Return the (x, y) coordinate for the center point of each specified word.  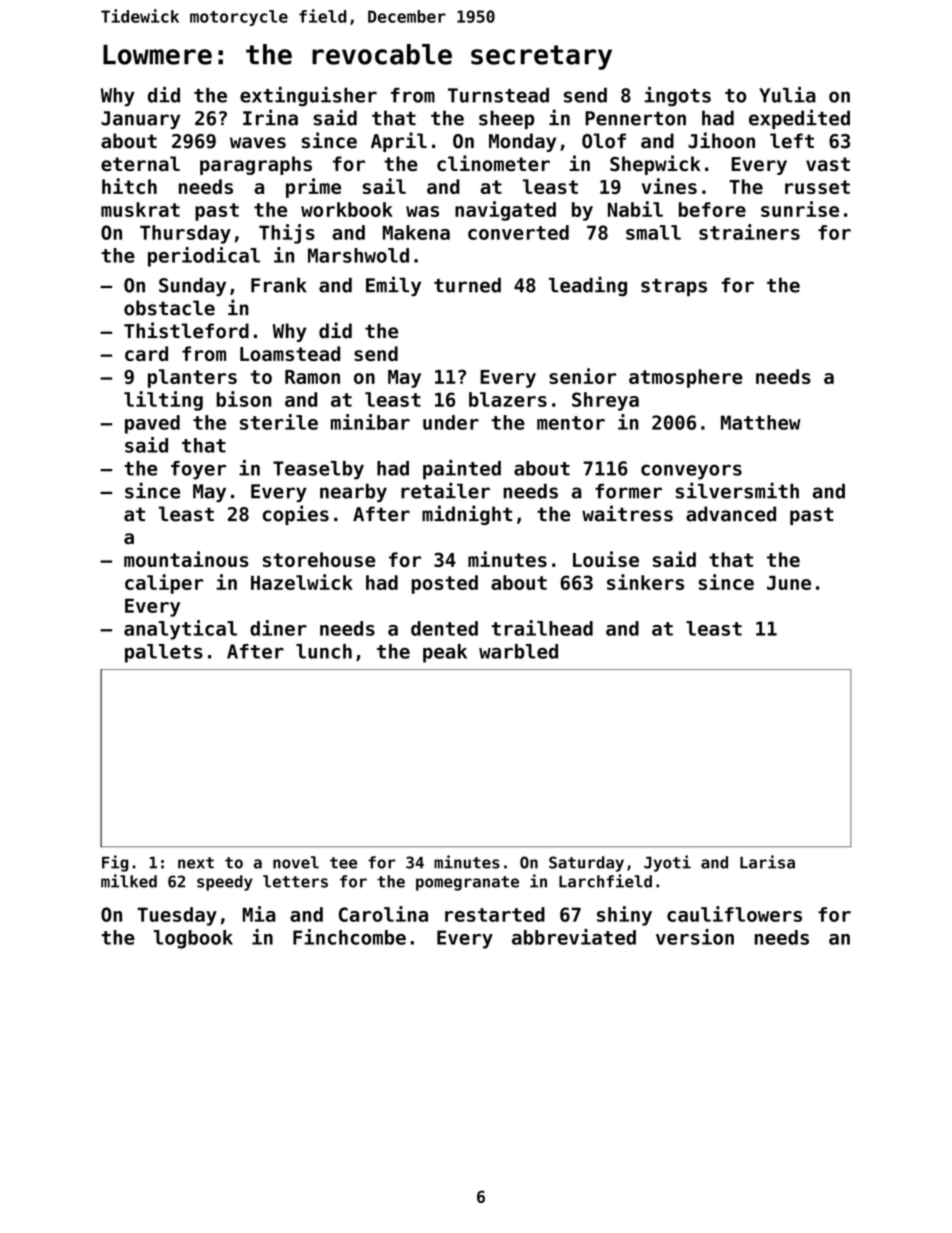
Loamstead (290, 353)
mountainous (186, 559)
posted (444, 584)
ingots (678, 97)
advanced (731, 514)
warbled (518, 651)
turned (467, 285)
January (140, 120)
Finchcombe (349, 937)
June (789, 583)
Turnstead (498, 95)
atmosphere (686, 378)
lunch (324, 651)
